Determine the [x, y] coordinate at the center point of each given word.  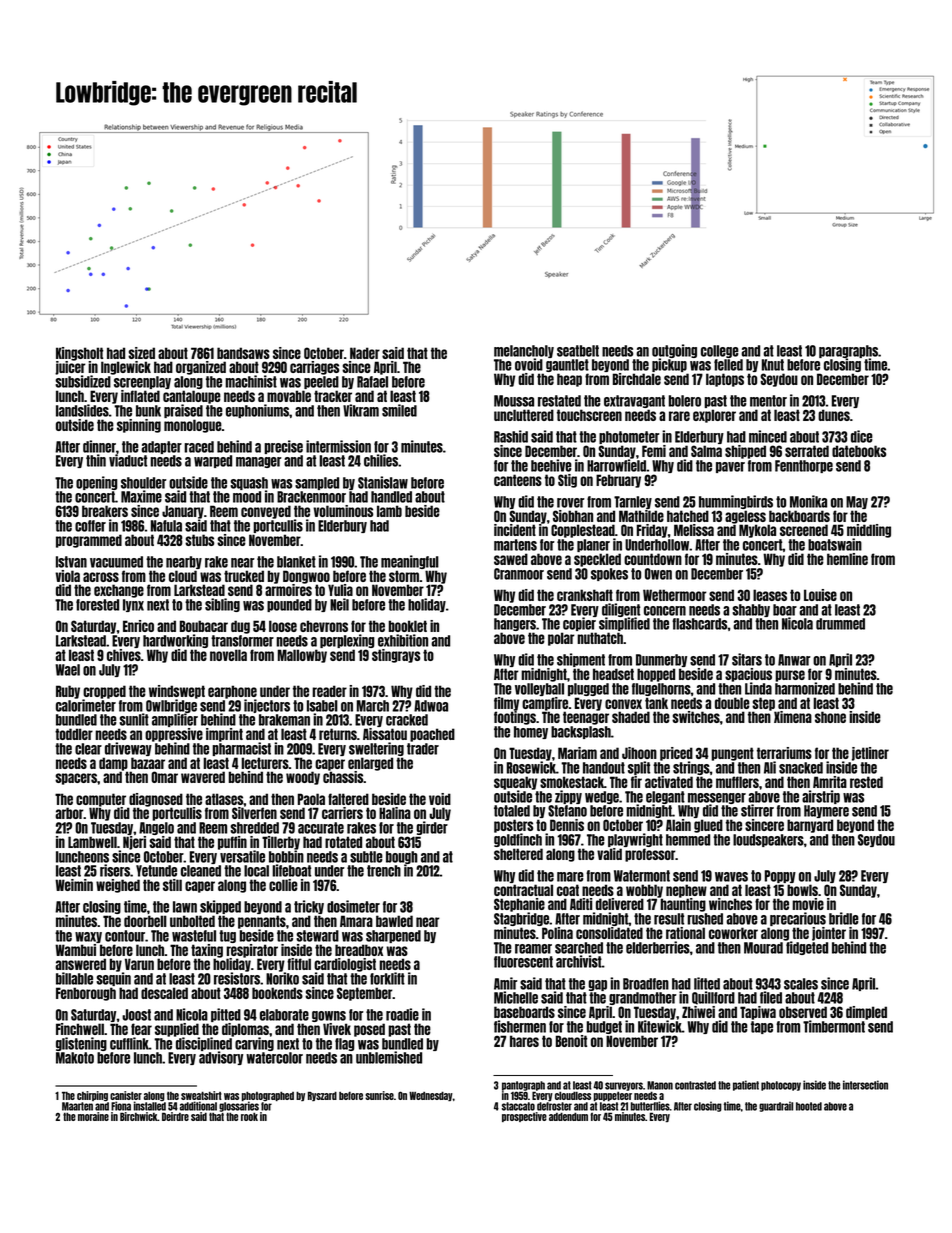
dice [862, 436]
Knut [773, 365]
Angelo [156, 828]
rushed [705, 919]
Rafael [372, 382]
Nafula [166, 526]
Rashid [511, 436]
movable [289, 396]
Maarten [77, 1106]
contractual [523, 890]
